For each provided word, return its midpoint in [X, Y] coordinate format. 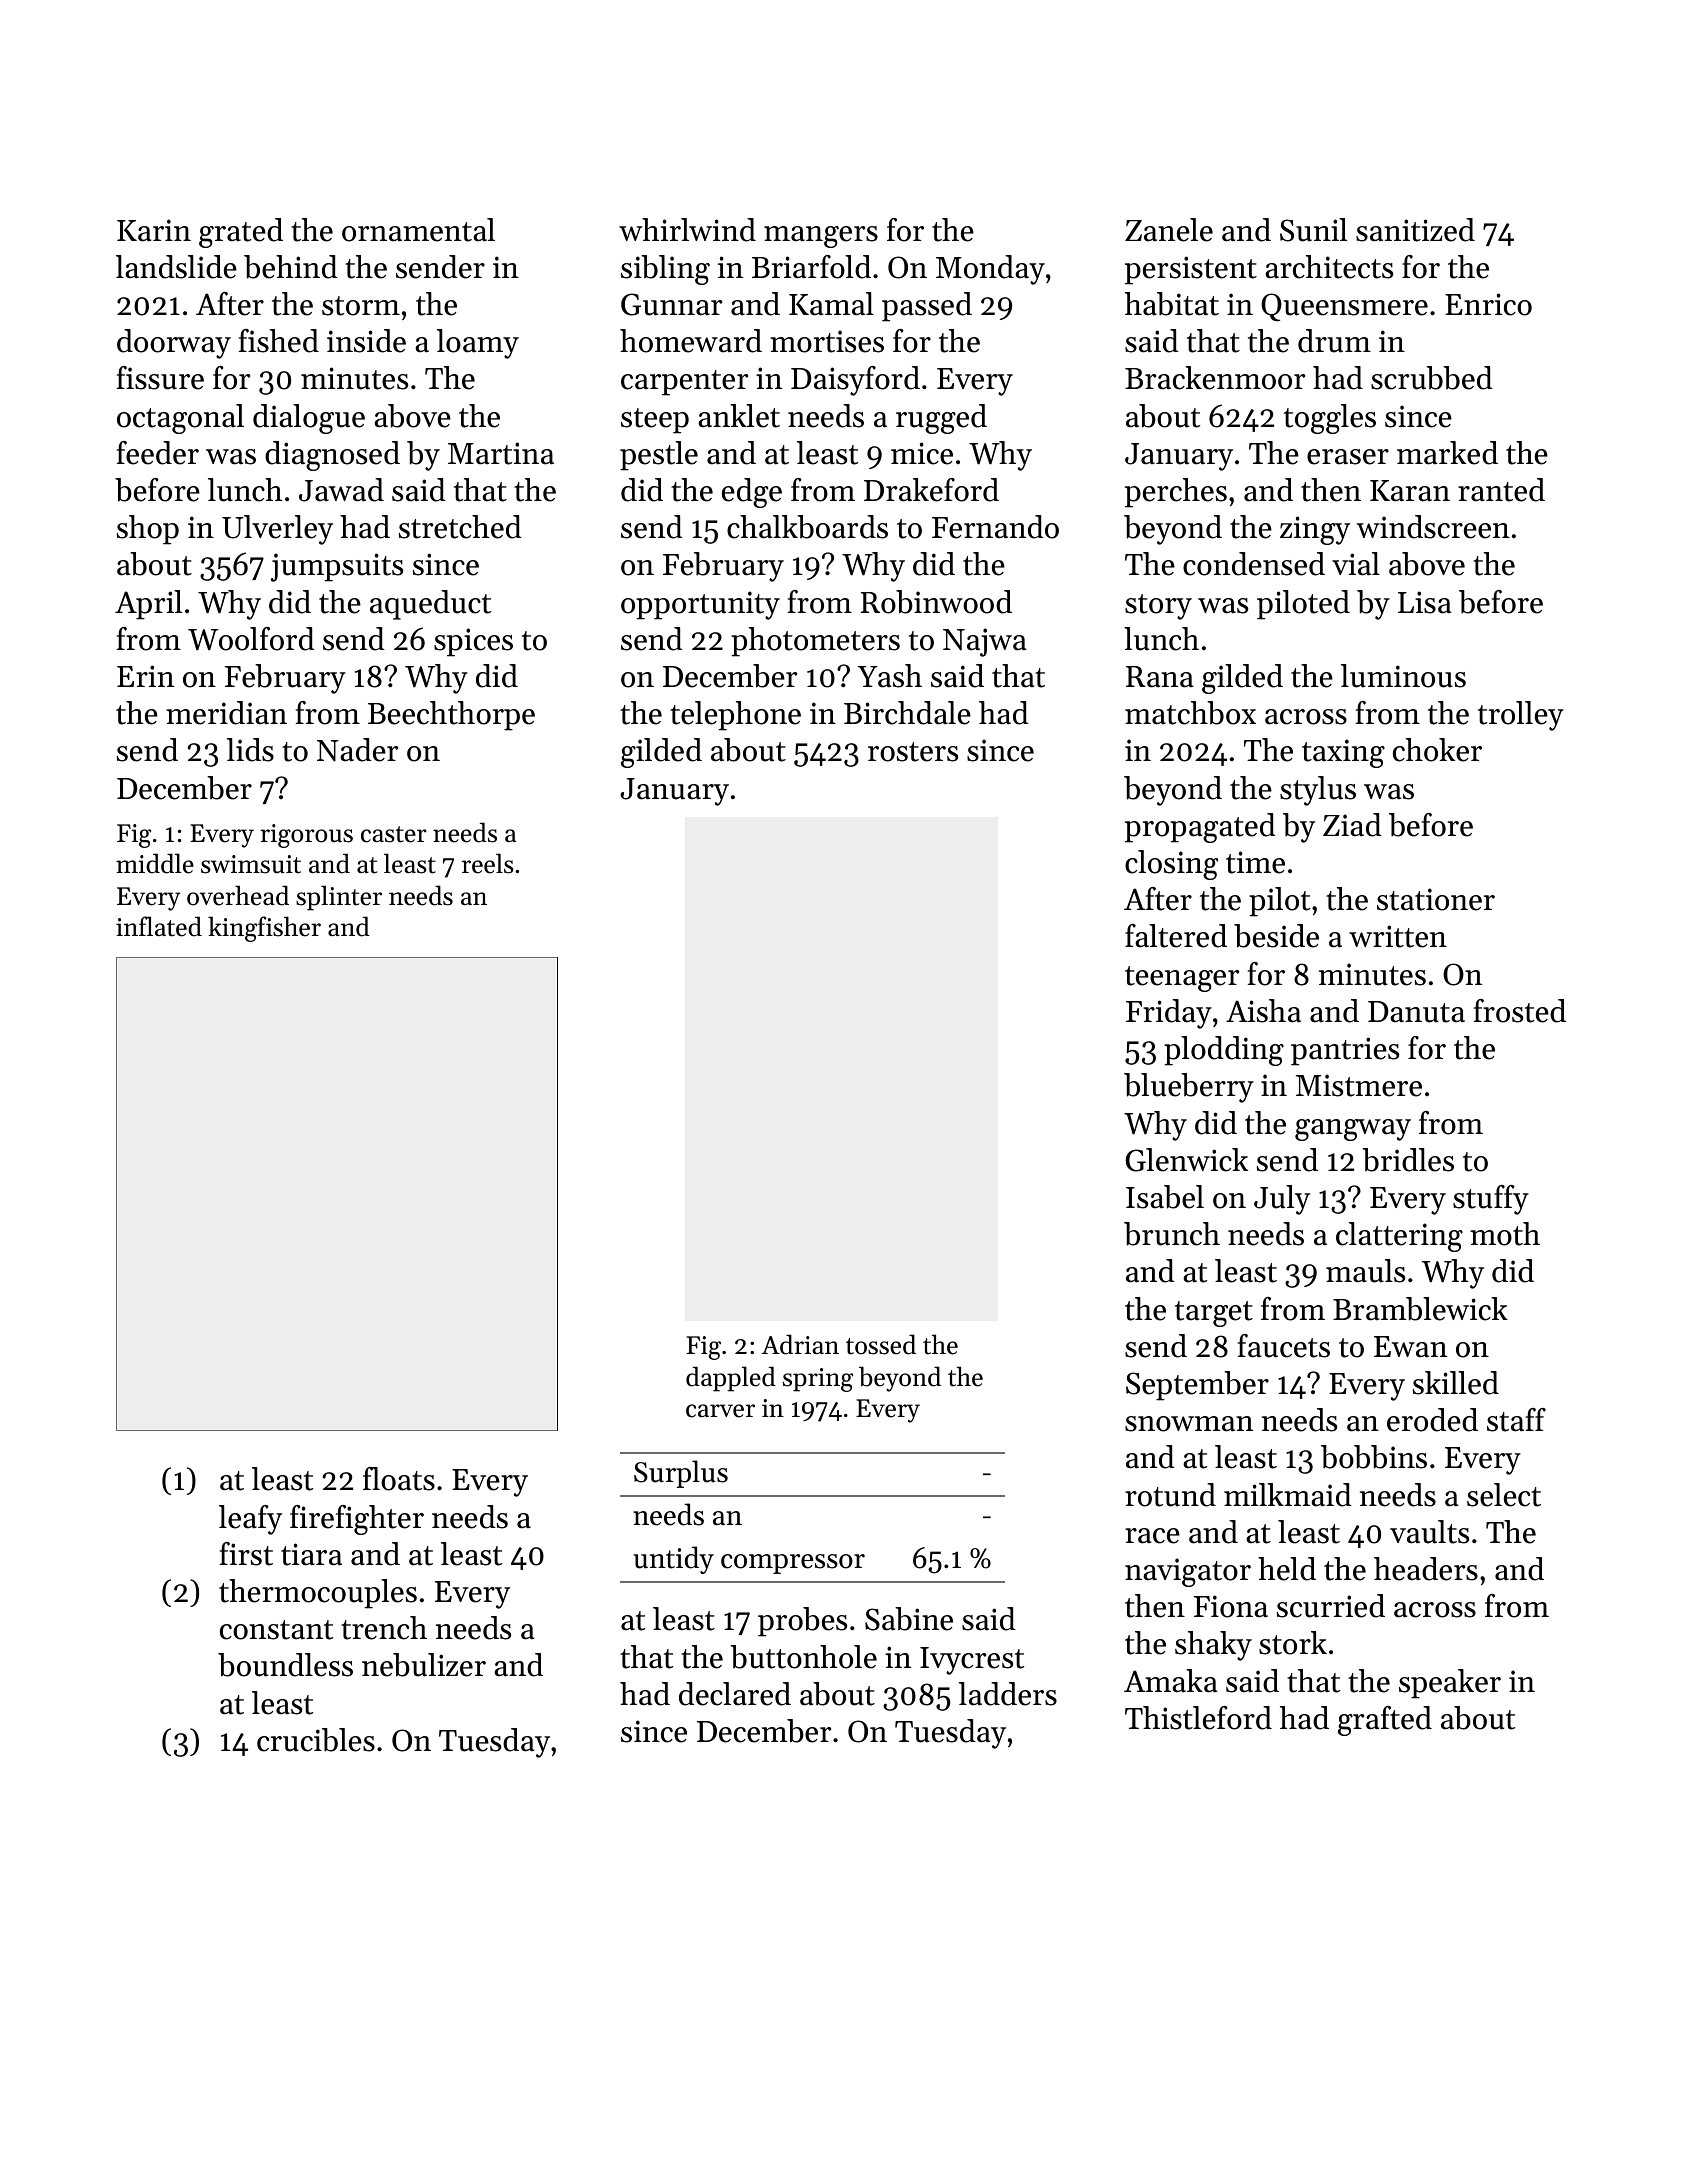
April [148, 605]
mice [922, 453]
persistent [1191, 270]
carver [720, 1411]
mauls [1365, 1271]
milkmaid [1288, 1495]
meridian [226, 713]
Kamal [831, 304]
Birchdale [907, 713]
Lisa [1424, 602]
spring [818, 1380]
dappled [731, 1379]
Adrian [800, 1344]
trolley [1521, 716]
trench [384, 1628]
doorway [174, 344]
